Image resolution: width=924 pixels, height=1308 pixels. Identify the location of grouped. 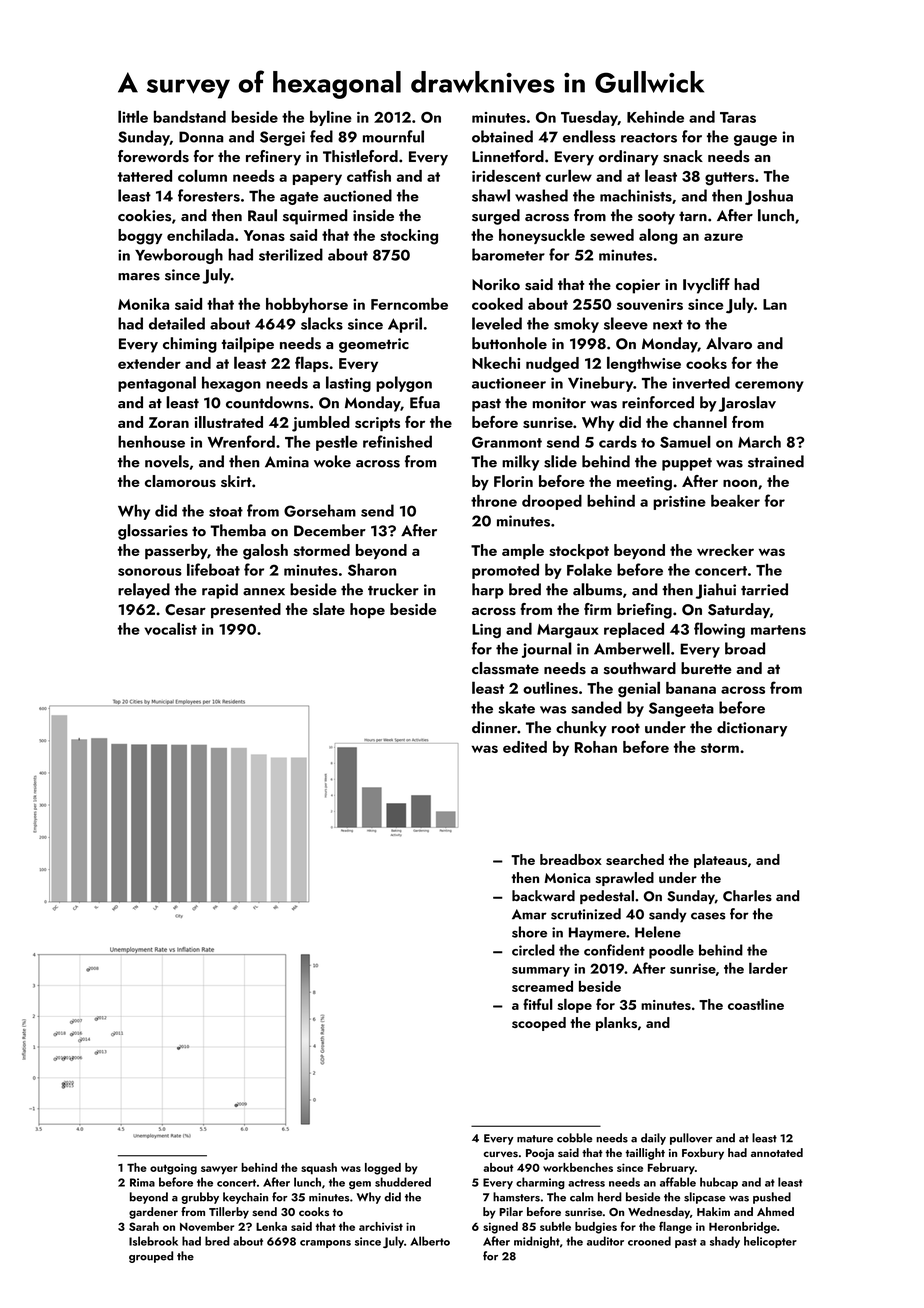
(151, 1257).
